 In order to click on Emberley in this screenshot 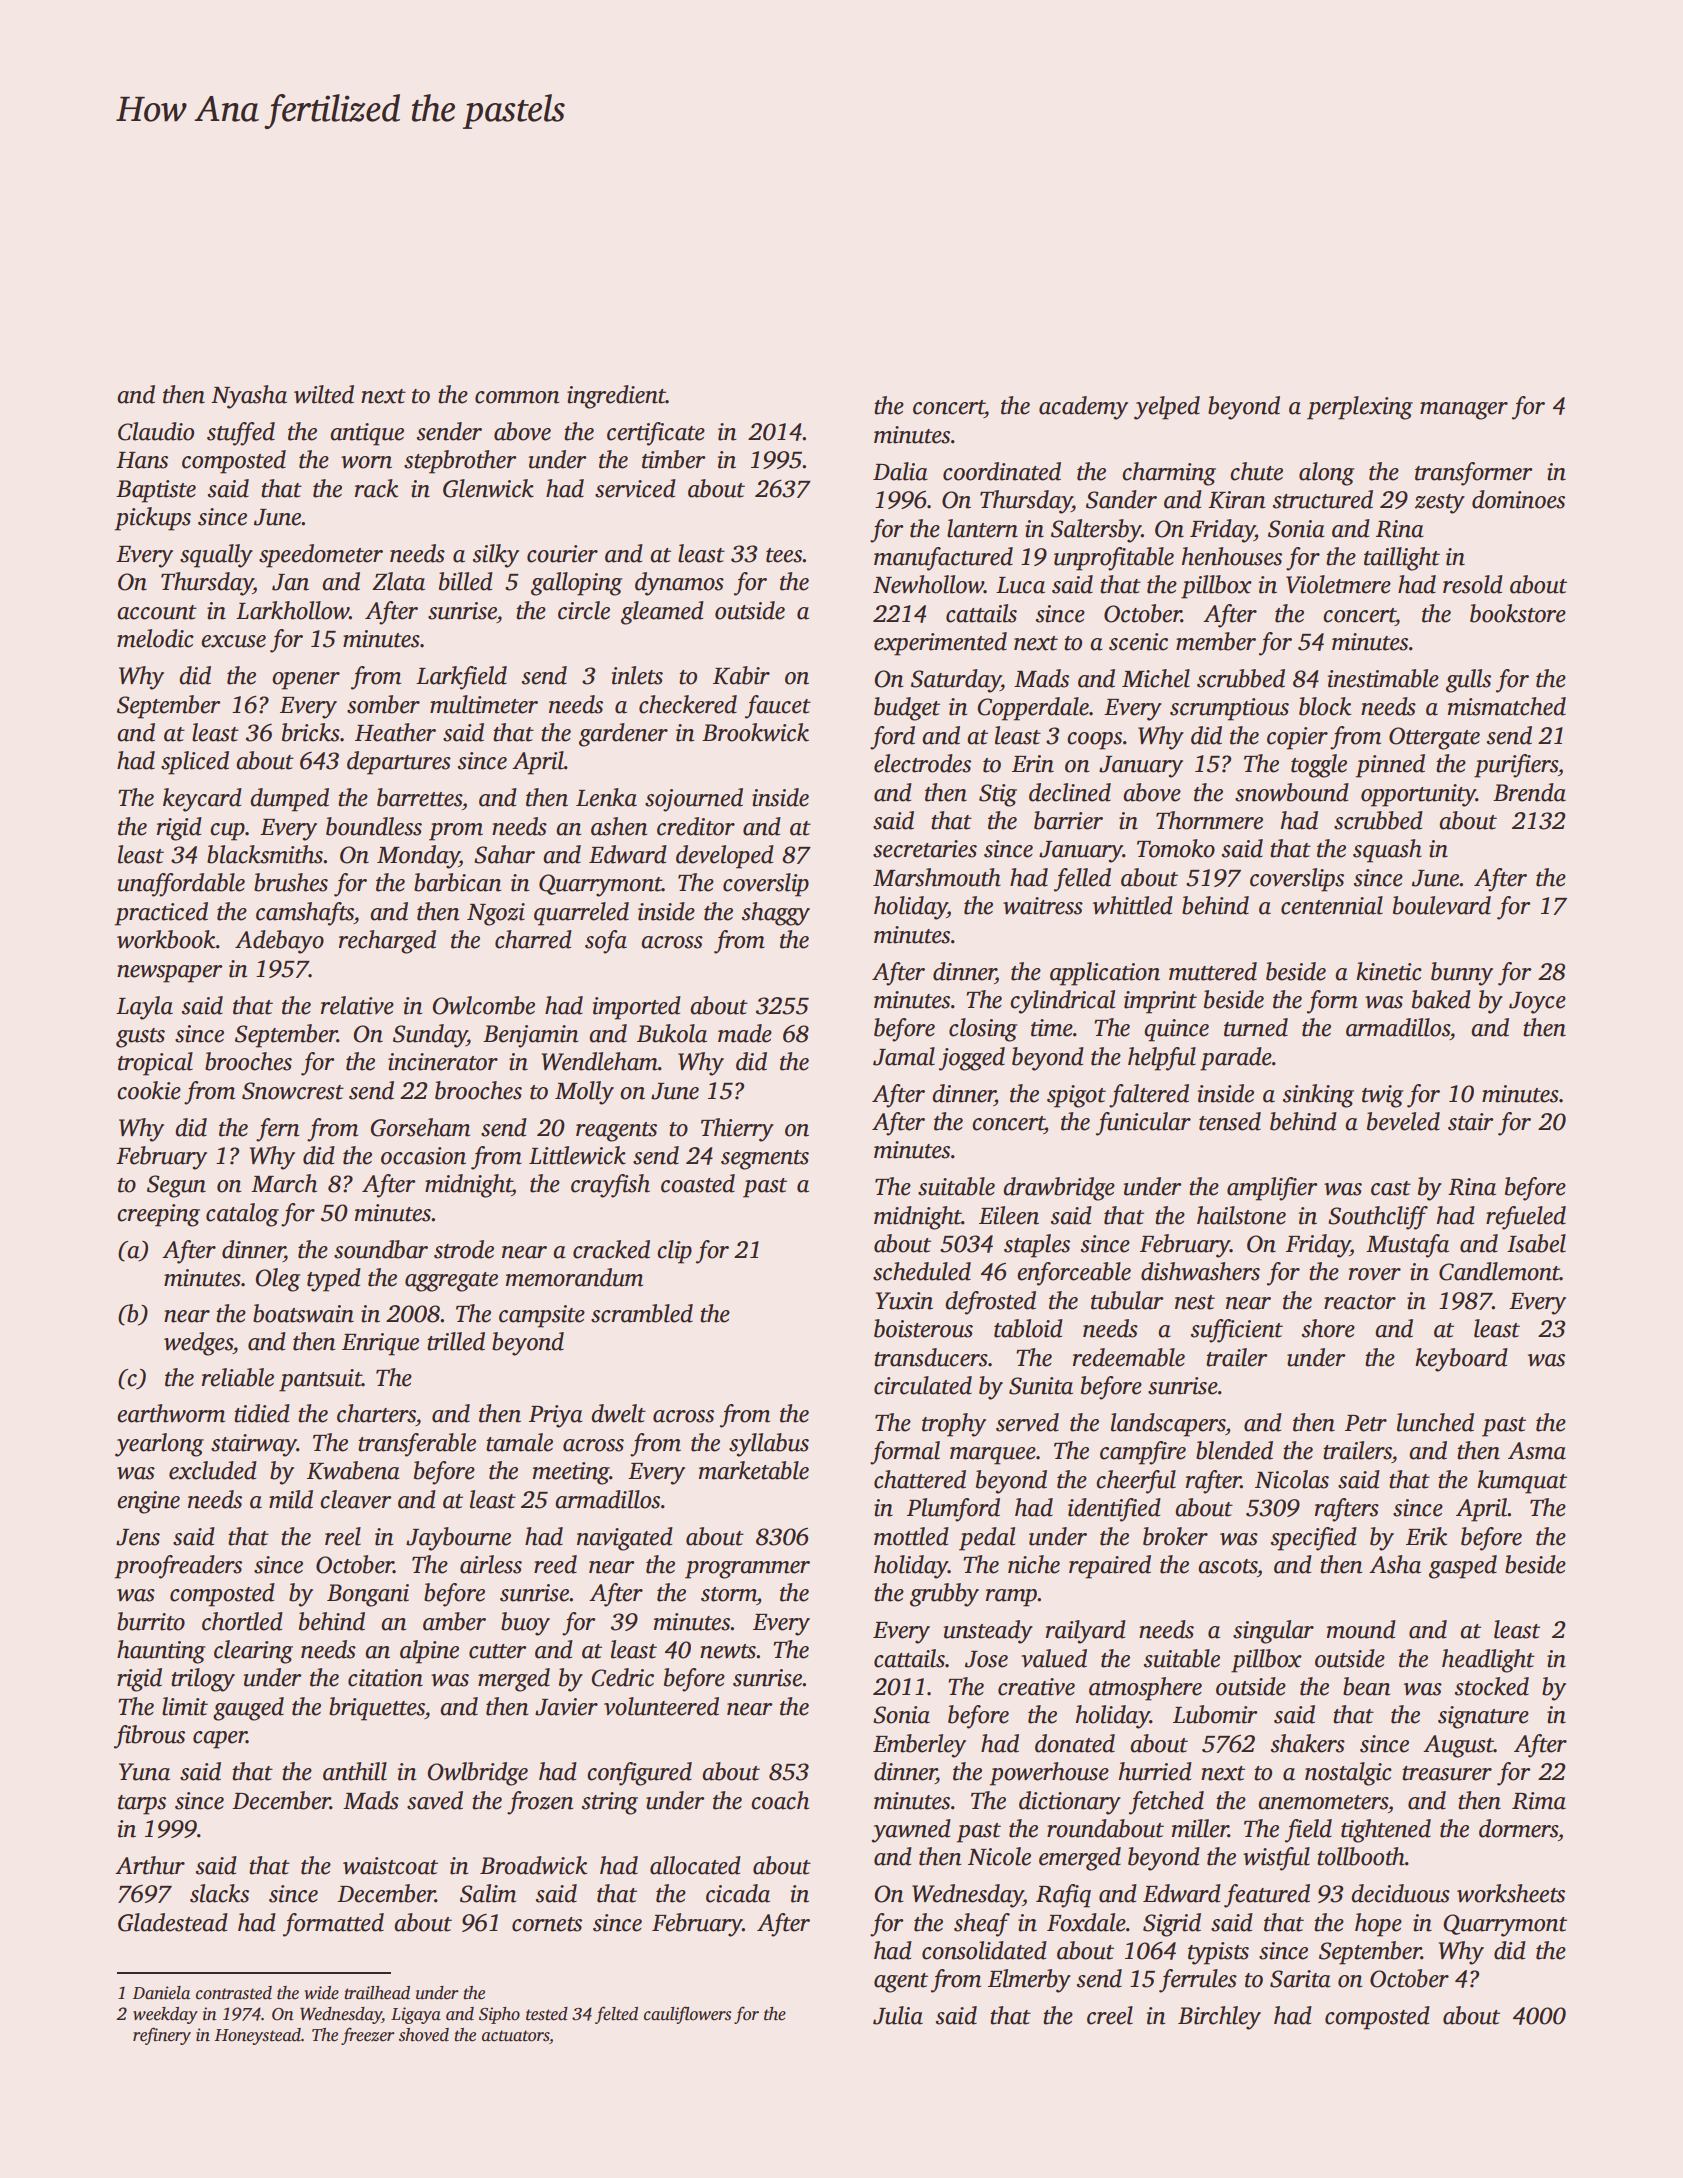, I will do `click(919, 1746)`.
